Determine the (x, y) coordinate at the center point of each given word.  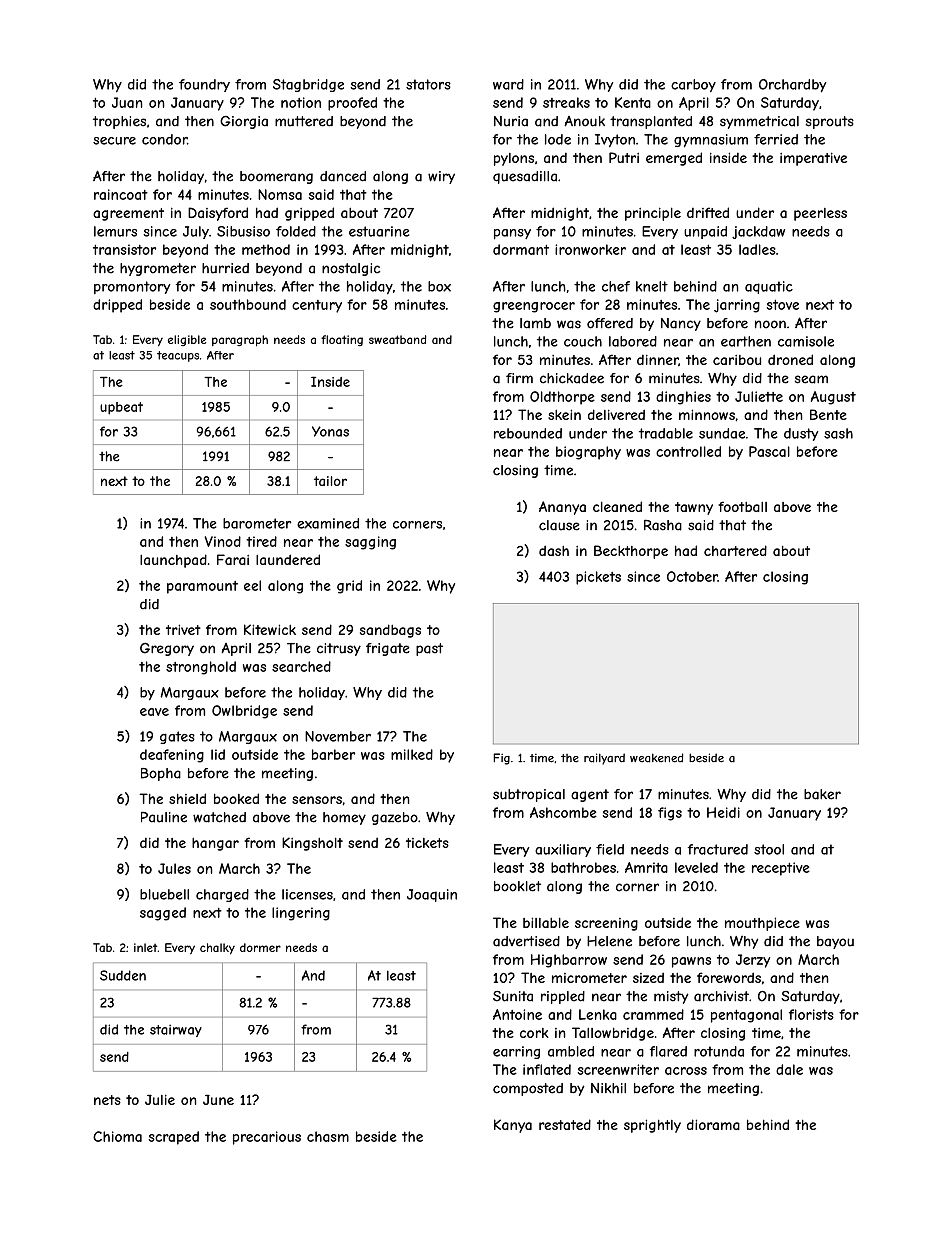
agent (590, 795)
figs (670, 814)
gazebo (395, 818)
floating (342, 340)
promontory (132, 287)
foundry (204, 85)
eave (154, 712)
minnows (707, 414)
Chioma (117, 1136)
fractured (718, 849)
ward (508, 84)
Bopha (161, 774)
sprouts (830, 122)
